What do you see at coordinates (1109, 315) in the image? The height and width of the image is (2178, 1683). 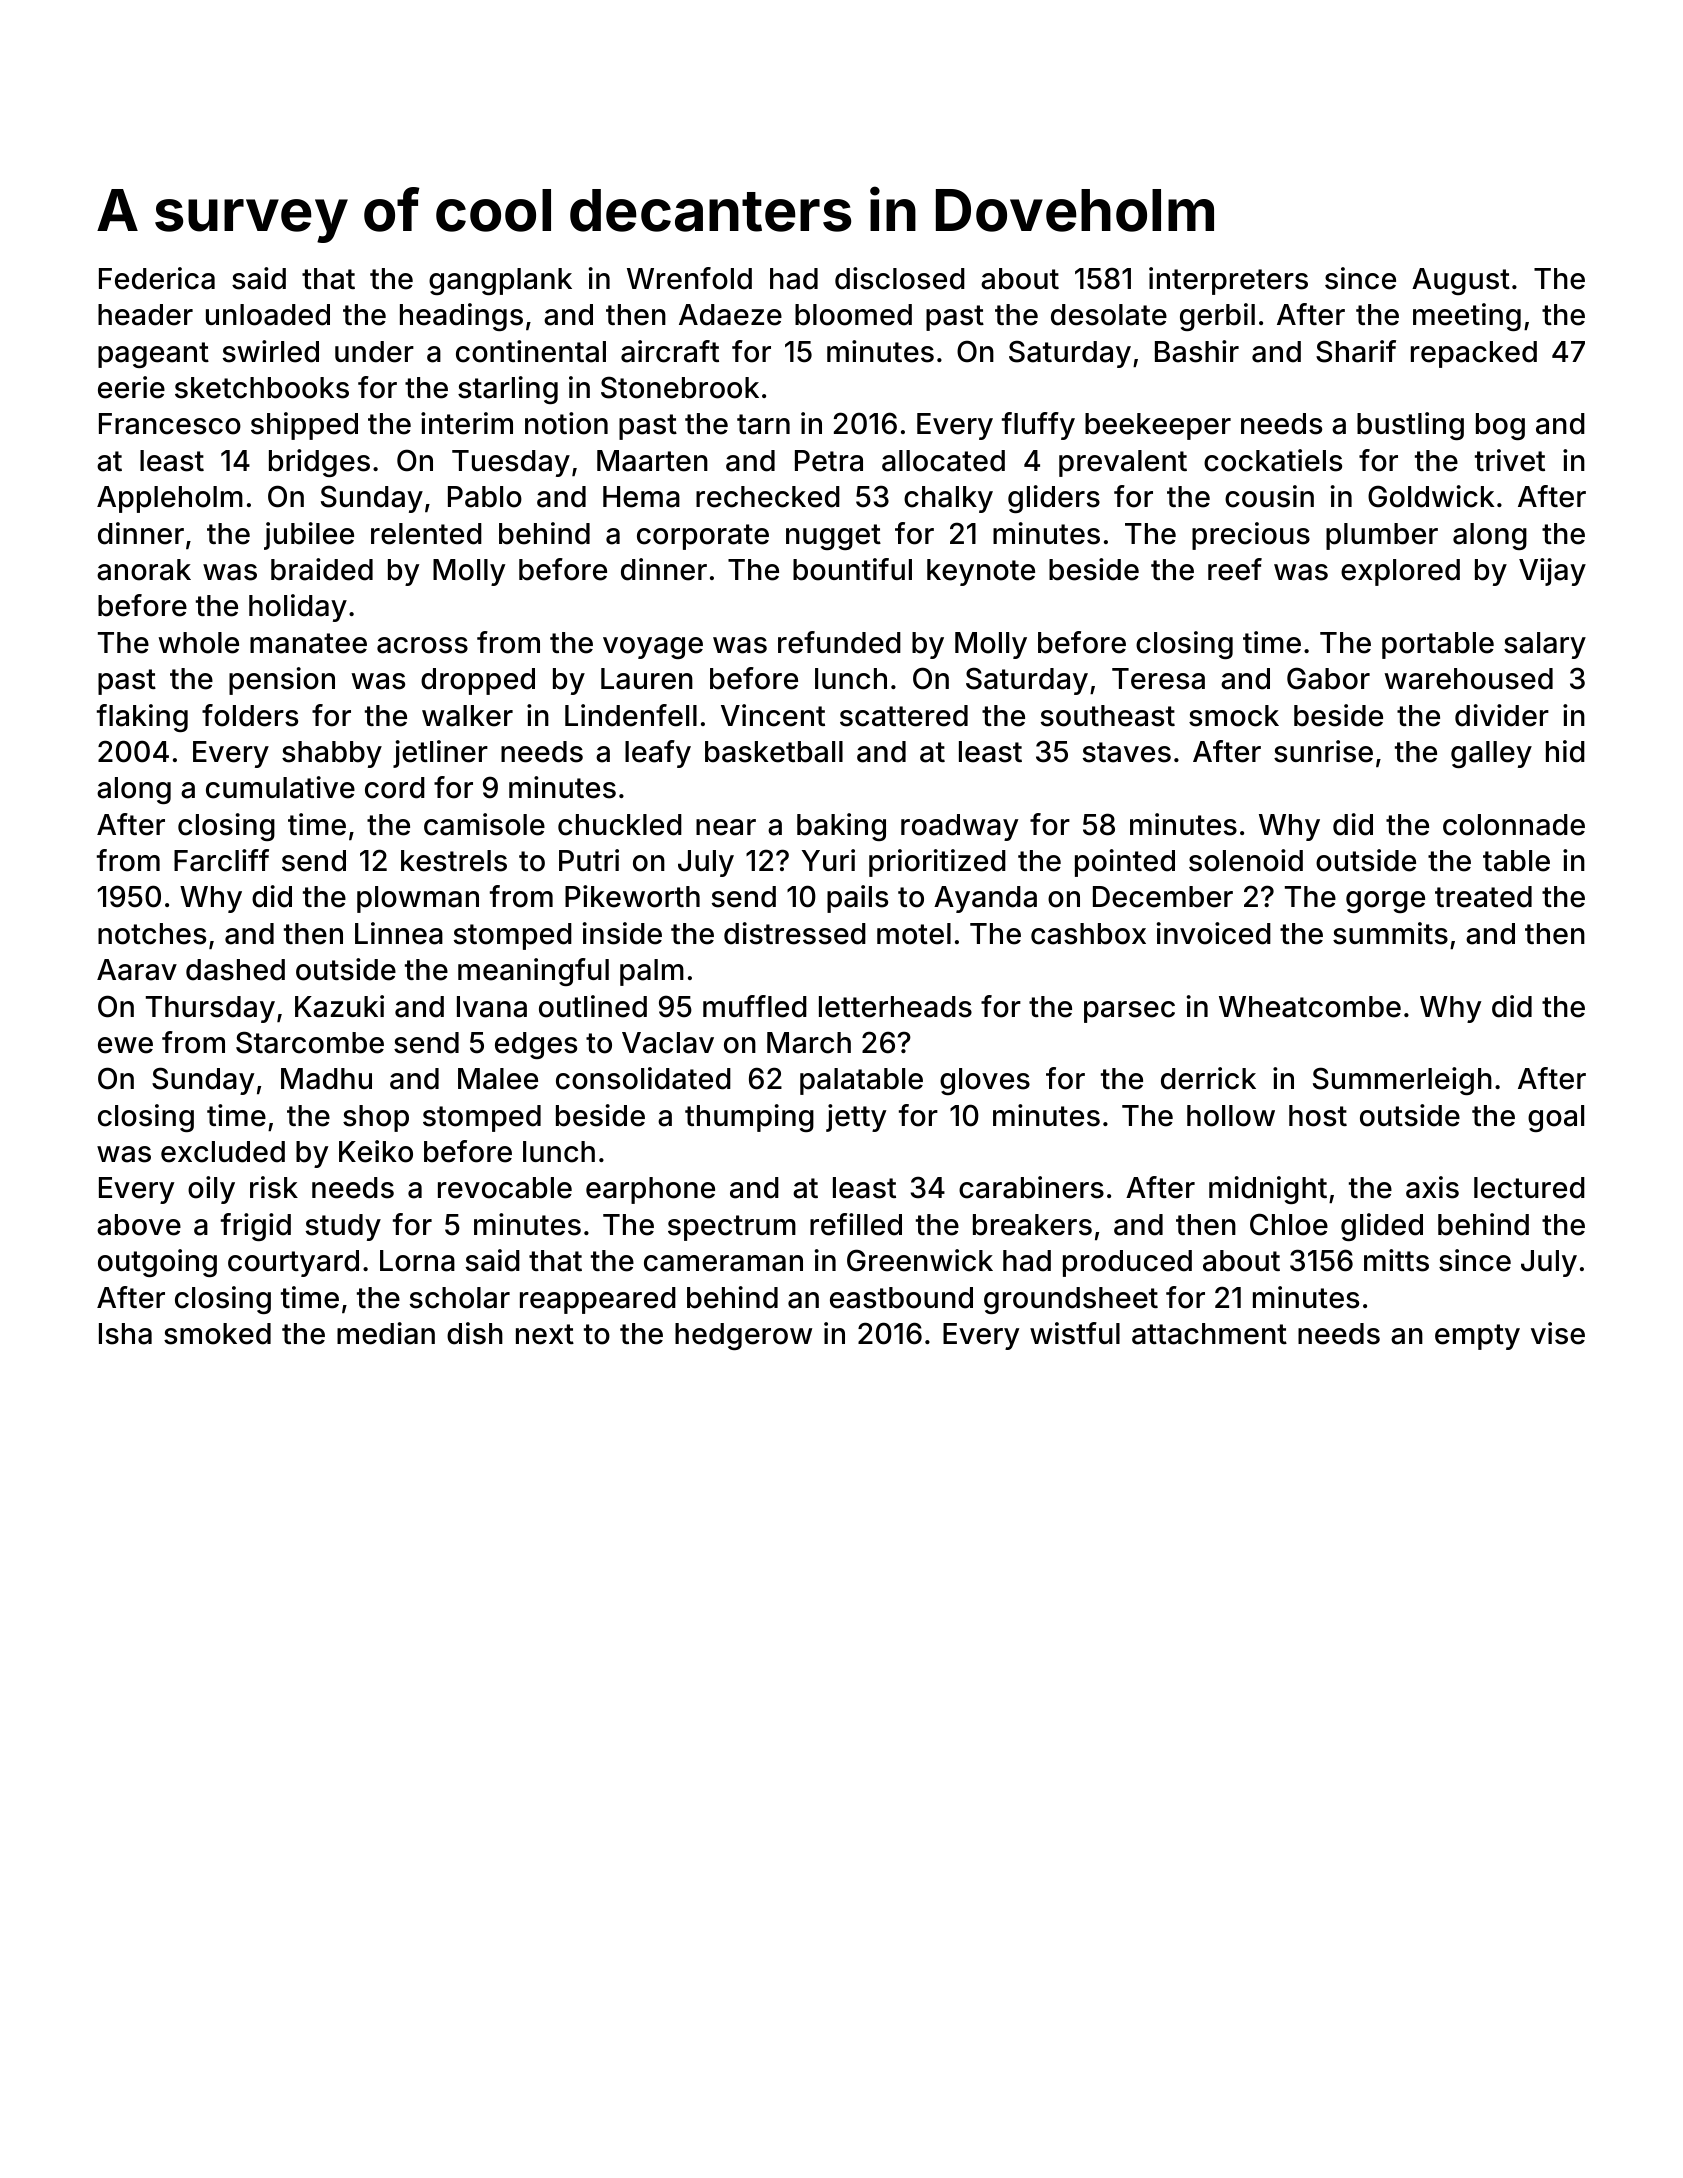 I see `desolate` at bounding box center [1109, 315].
